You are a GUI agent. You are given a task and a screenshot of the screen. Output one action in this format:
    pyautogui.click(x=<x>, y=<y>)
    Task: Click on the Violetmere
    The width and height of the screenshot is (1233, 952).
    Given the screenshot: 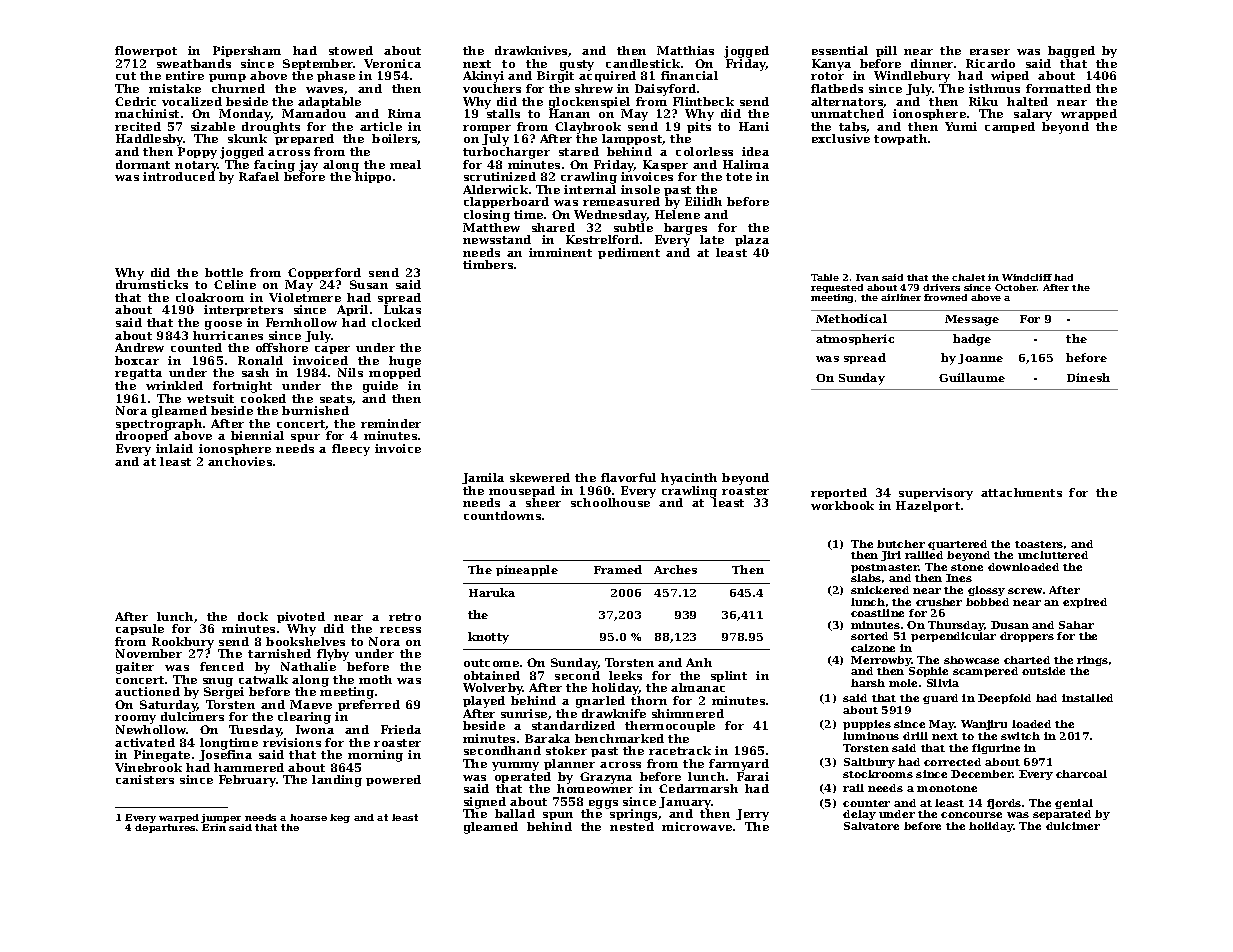 What is the action you would take?
    pyautogui.click(x=305, y=297)
